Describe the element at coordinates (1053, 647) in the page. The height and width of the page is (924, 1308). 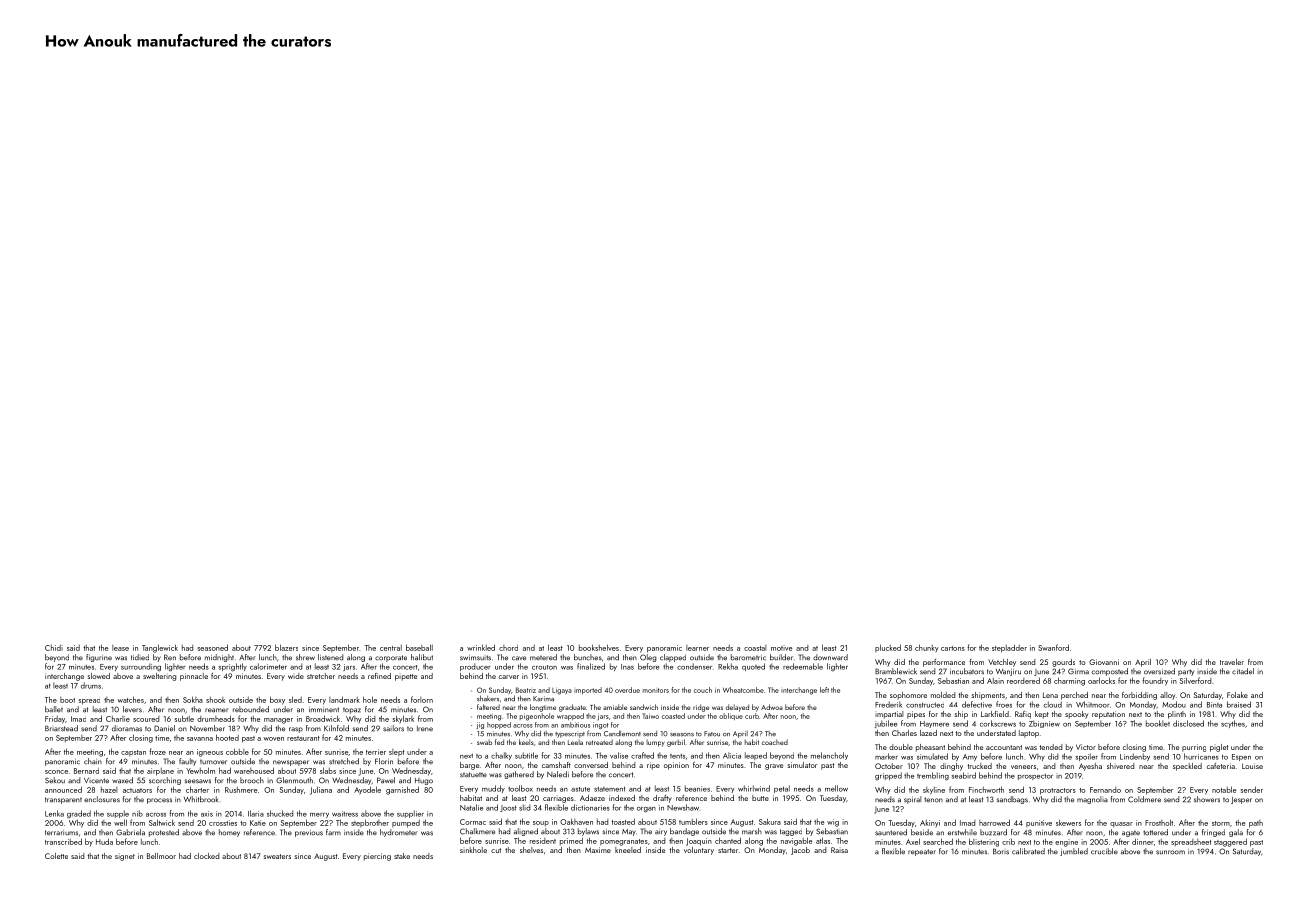
I see `Swanford` at that location.
